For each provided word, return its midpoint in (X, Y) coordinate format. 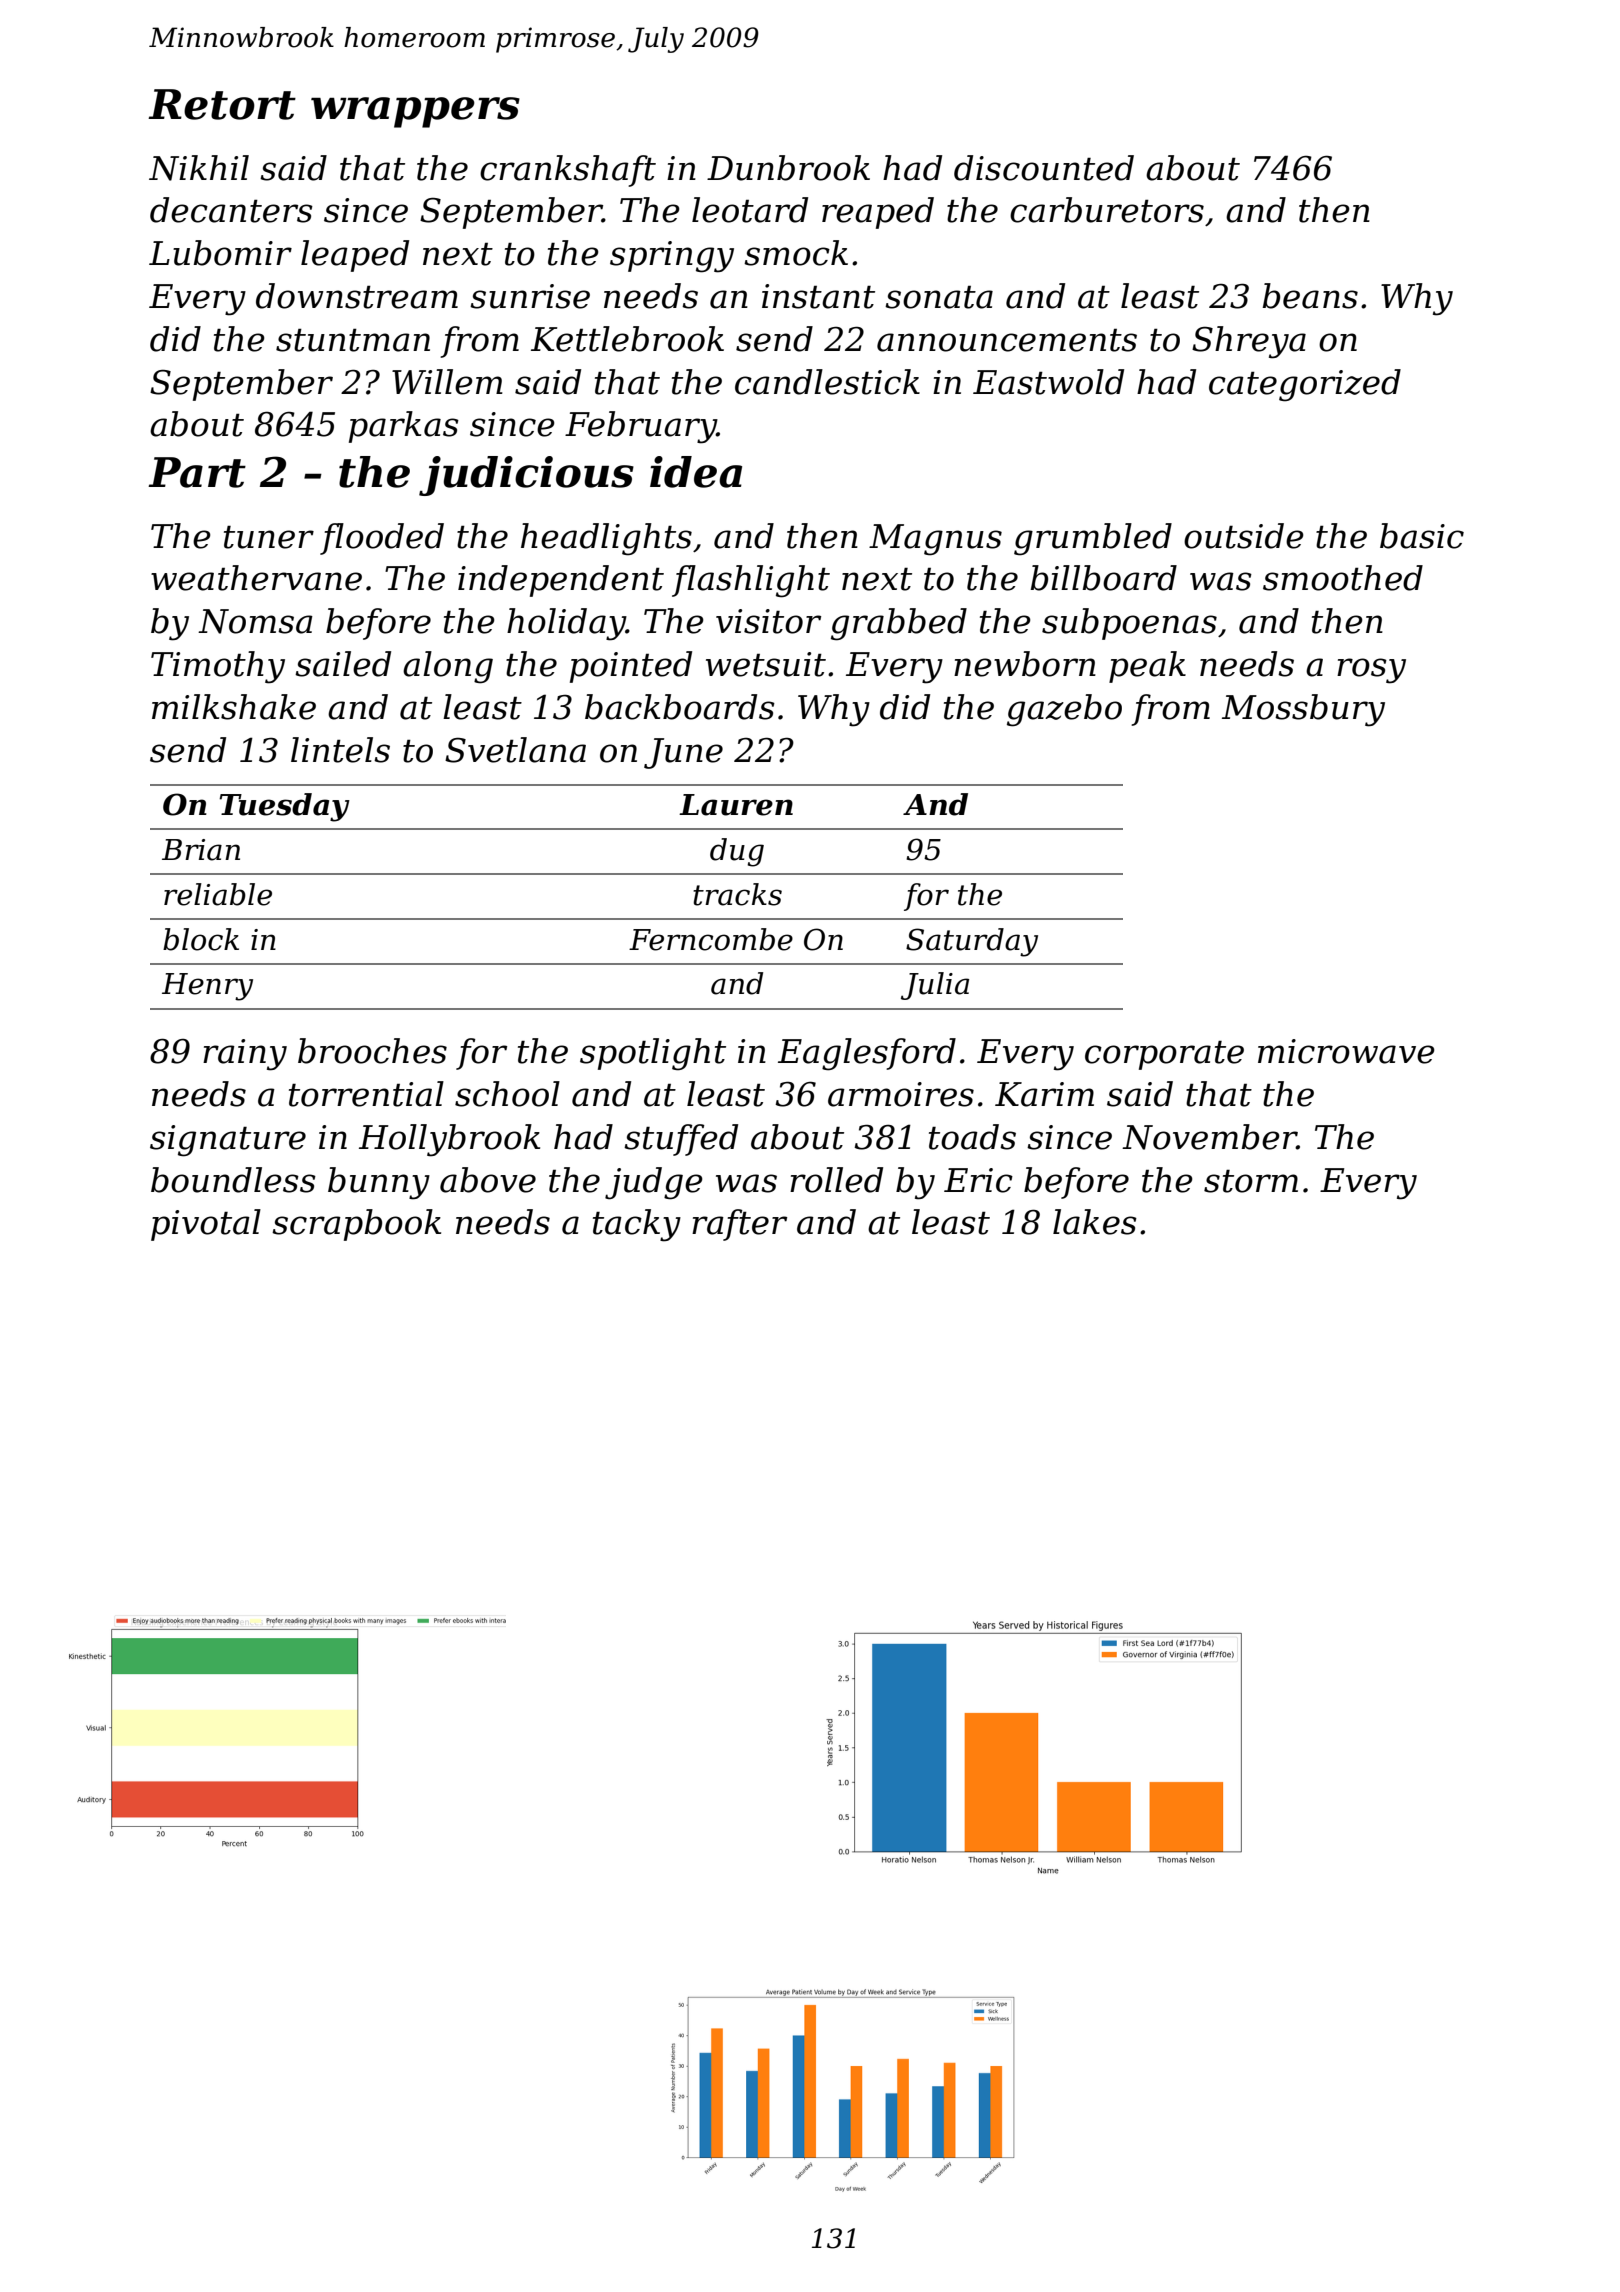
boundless (233, 1180)
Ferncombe (711, 939)
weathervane (256, 578)
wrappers (415, 112)
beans (1310, 296)
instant (818, 296)
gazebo (1064, 710)
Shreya (1249, 342)
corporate (1164, 1055)
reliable (218, 894)
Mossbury (1303, 710)
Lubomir (220, 253)
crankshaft (568, 171)
